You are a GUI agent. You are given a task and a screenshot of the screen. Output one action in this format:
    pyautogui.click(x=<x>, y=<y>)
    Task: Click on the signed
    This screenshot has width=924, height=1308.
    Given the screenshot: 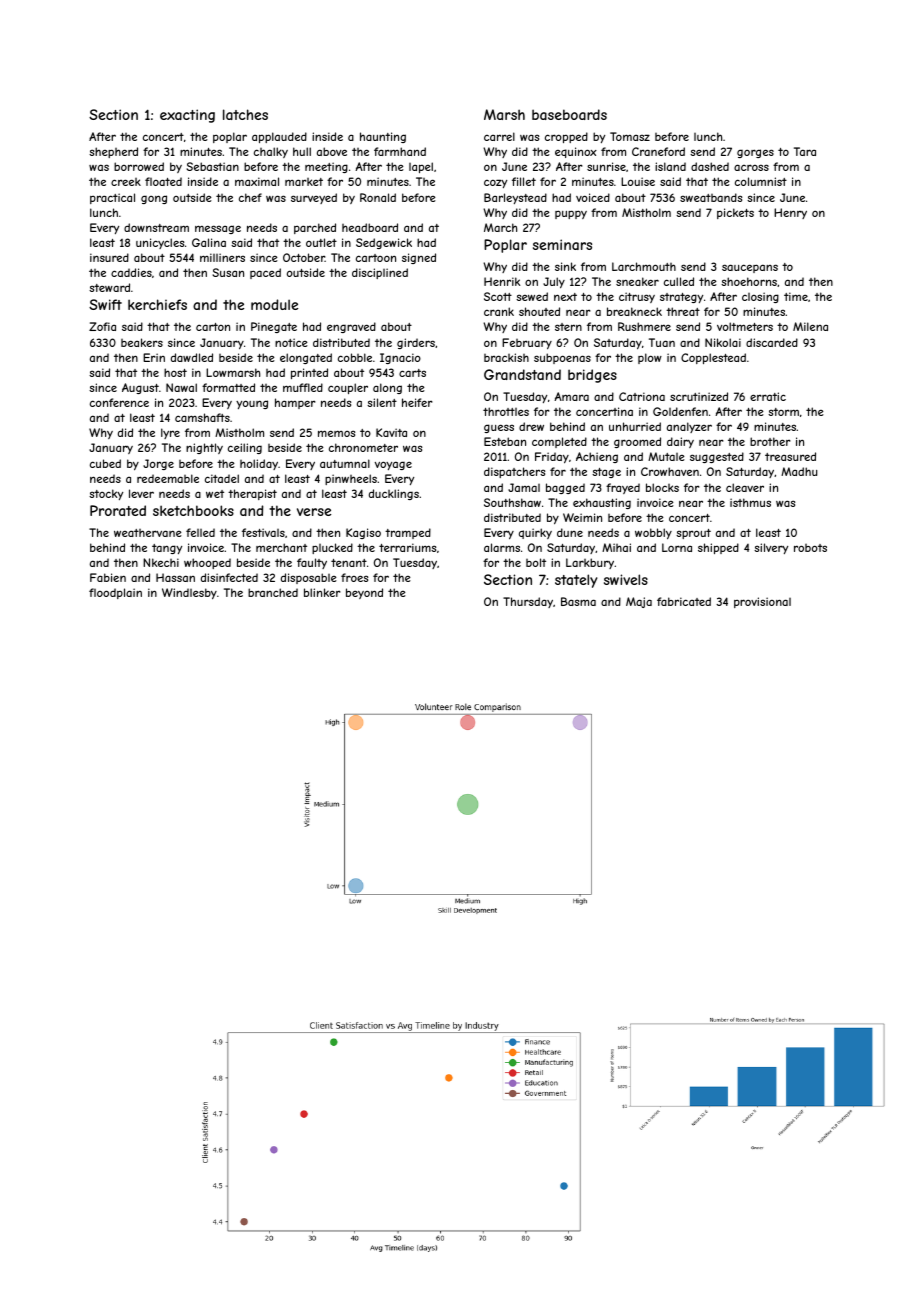 What is the action you would take?
    pyautogui.click(x=419, y=258)
